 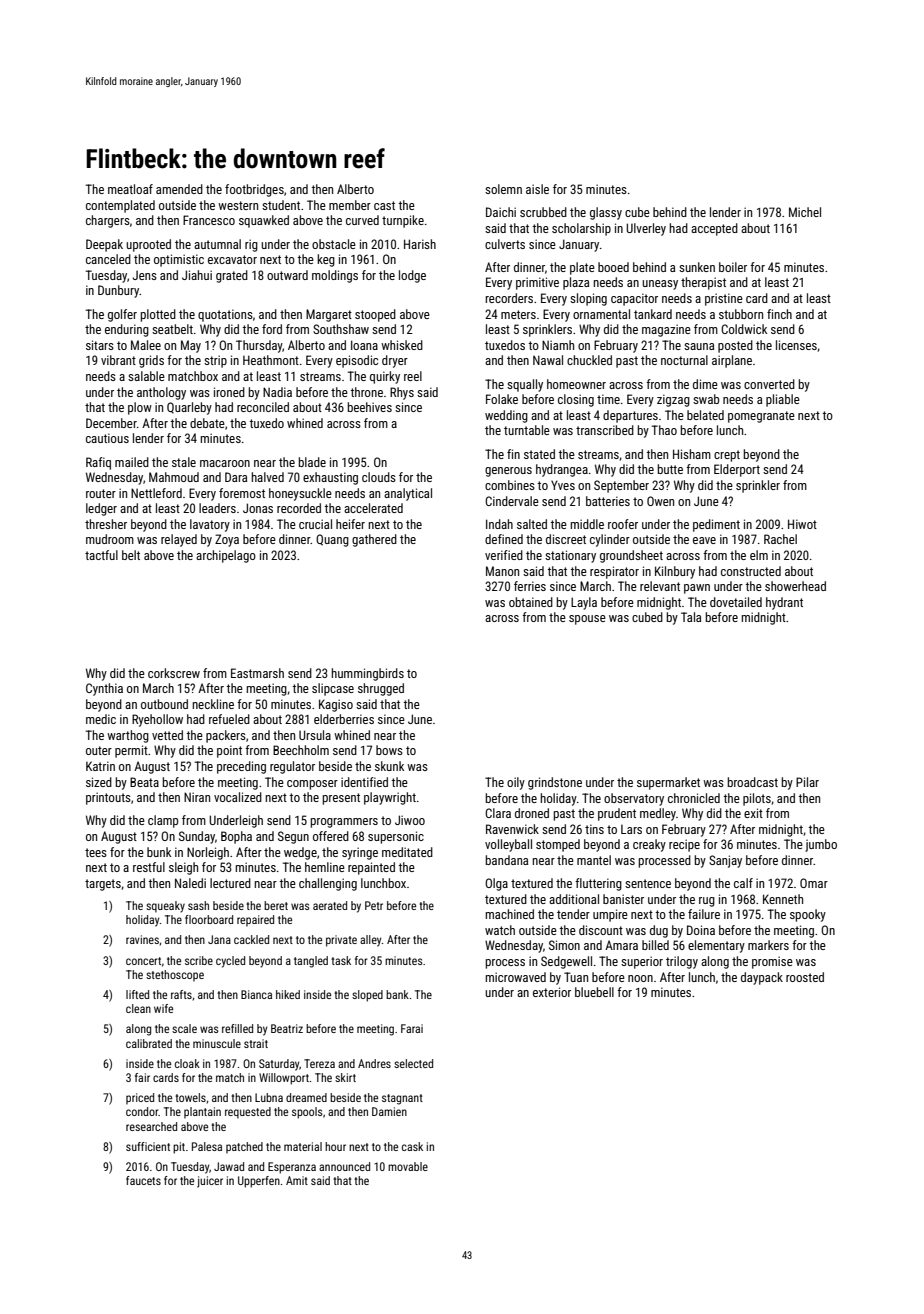 What do you see at coordinates (130, 189) in the document?
I see `meatloaf` at bounding box center [130, 189].
